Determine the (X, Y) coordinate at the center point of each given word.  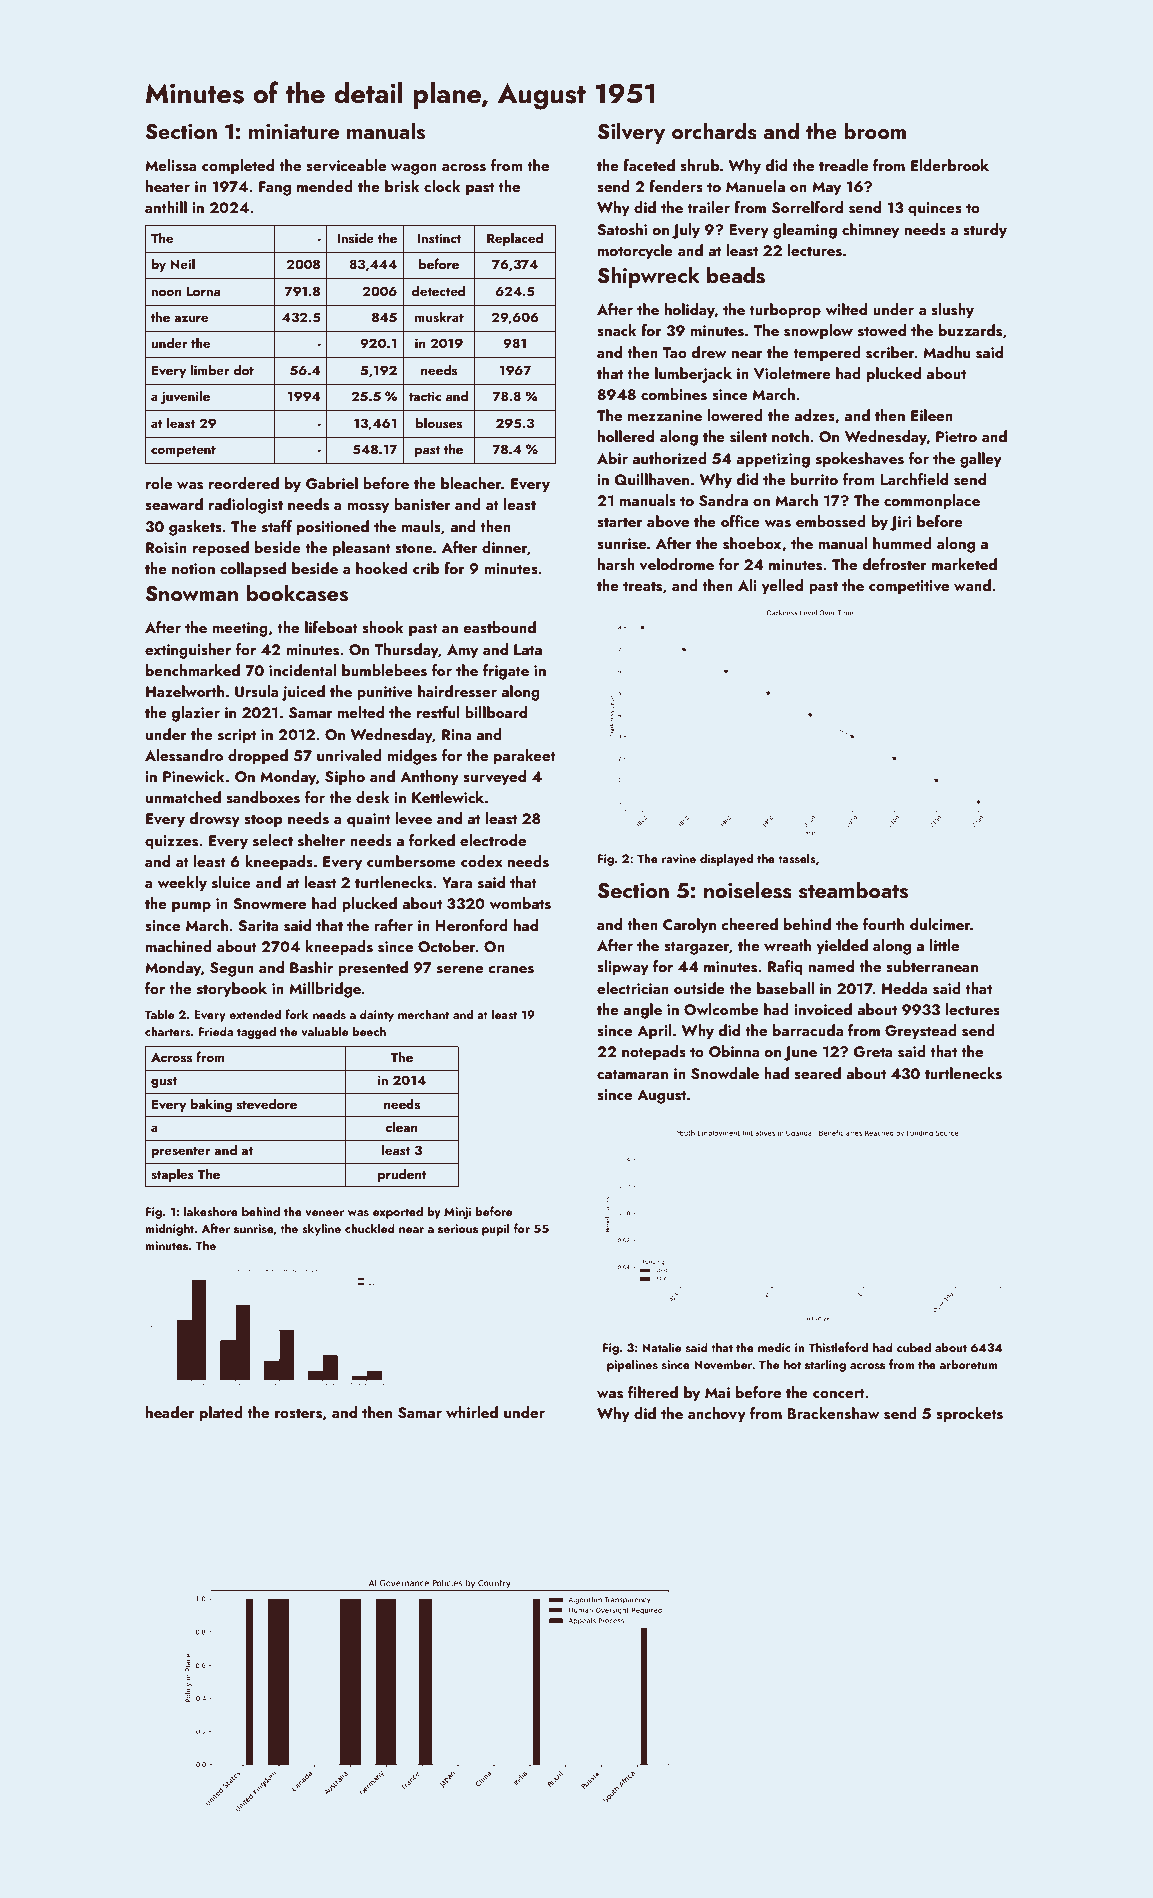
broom (875, 130)
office (740, 521)
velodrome (677, 564)
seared (817, 1073)
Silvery (631, 133)
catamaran (632, 1074)
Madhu (946, 352)
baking (211, 1105)
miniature (294, 131)
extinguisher (188, 651)
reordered (244, 483)
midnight (169, 1229)
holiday (690, 311)
